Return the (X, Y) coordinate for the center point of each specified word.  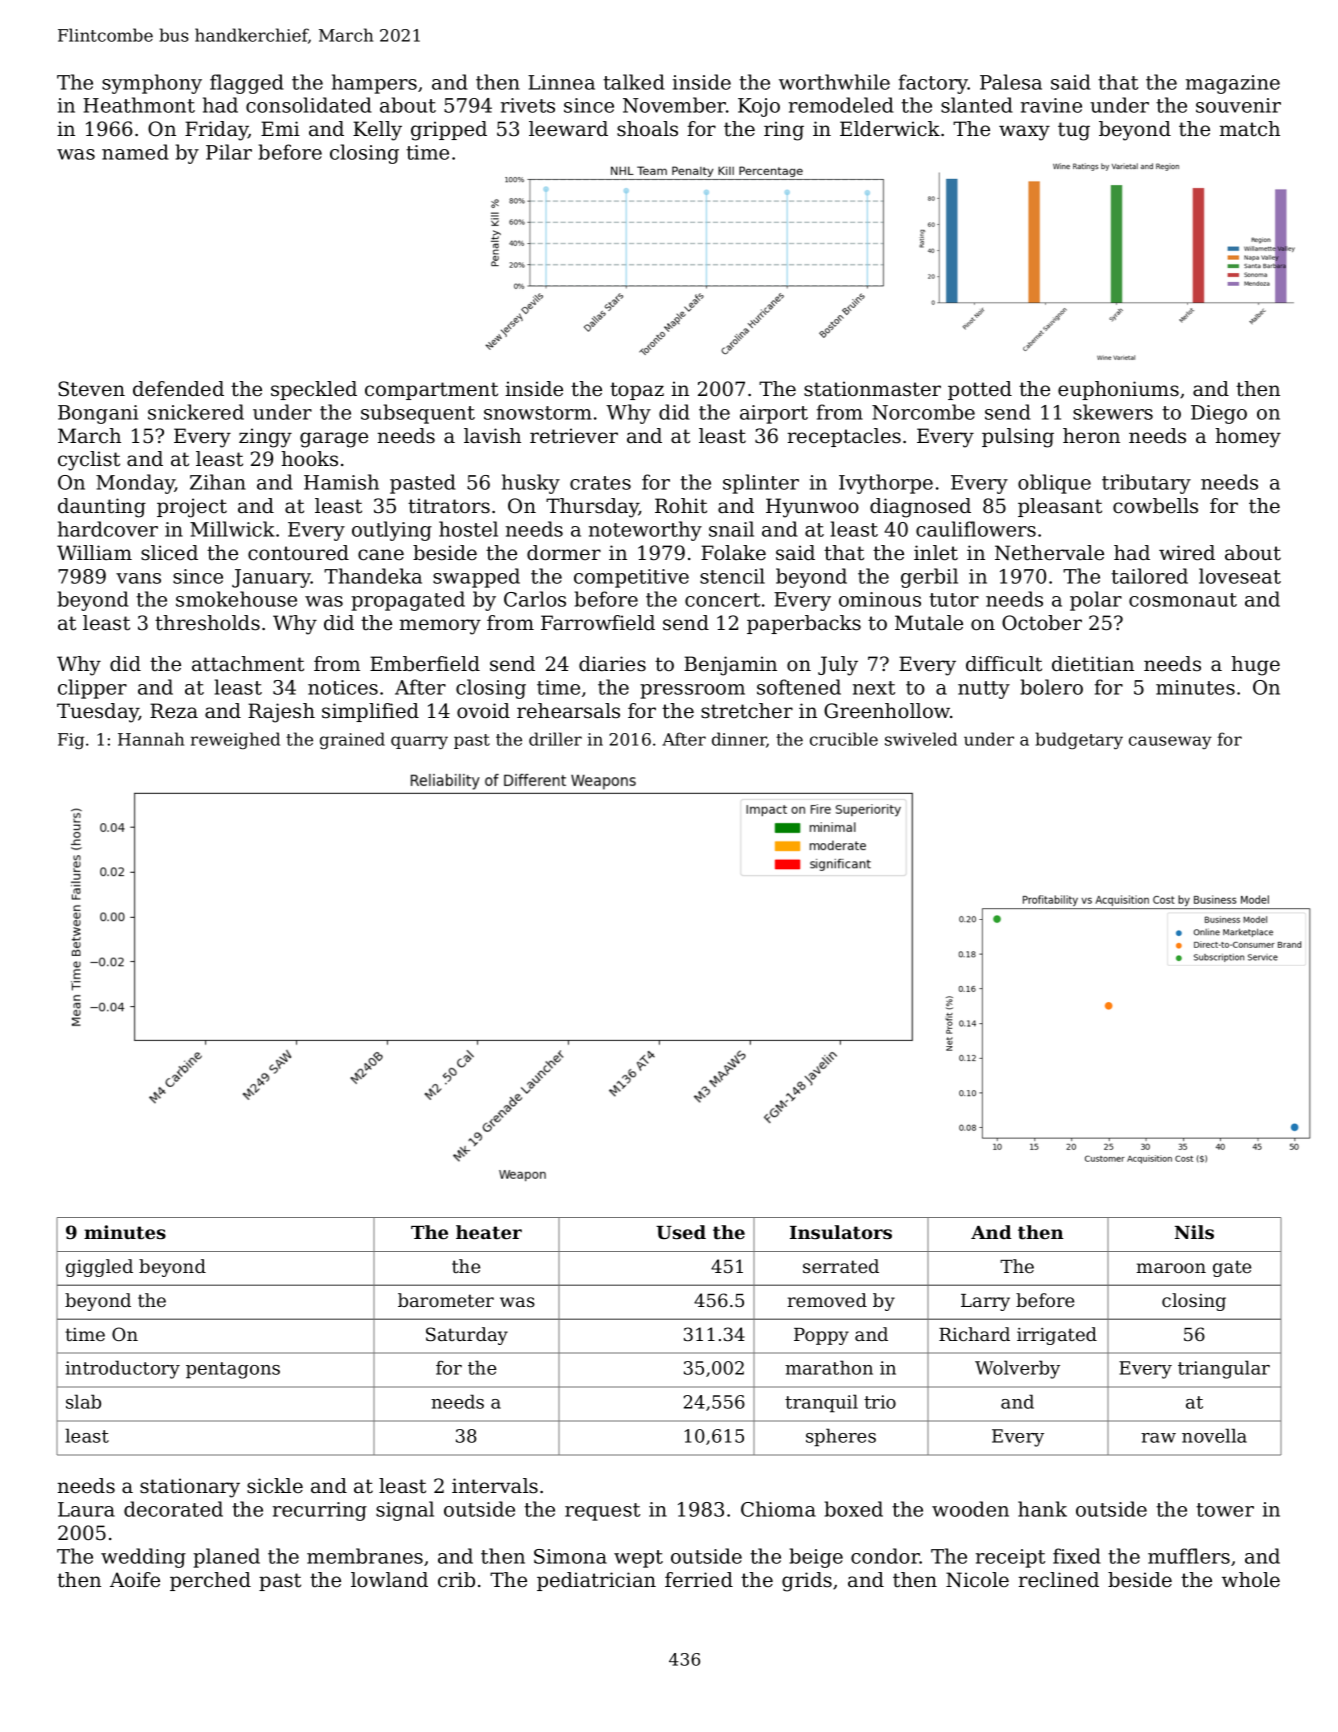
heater (489, 1232)
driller (555, 739)
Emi (280, 128)
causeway (1170, 742)
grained (352, 740)
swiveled (921, 739)
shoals (647, 129)
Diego (1219, 414)
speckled (314, 390)
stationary (190, 1488)
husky (531, 484)
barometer (446, 1300)
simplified (370, 712)
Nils (1194, 1232)
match (1250, 128)
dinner (739, 740)
